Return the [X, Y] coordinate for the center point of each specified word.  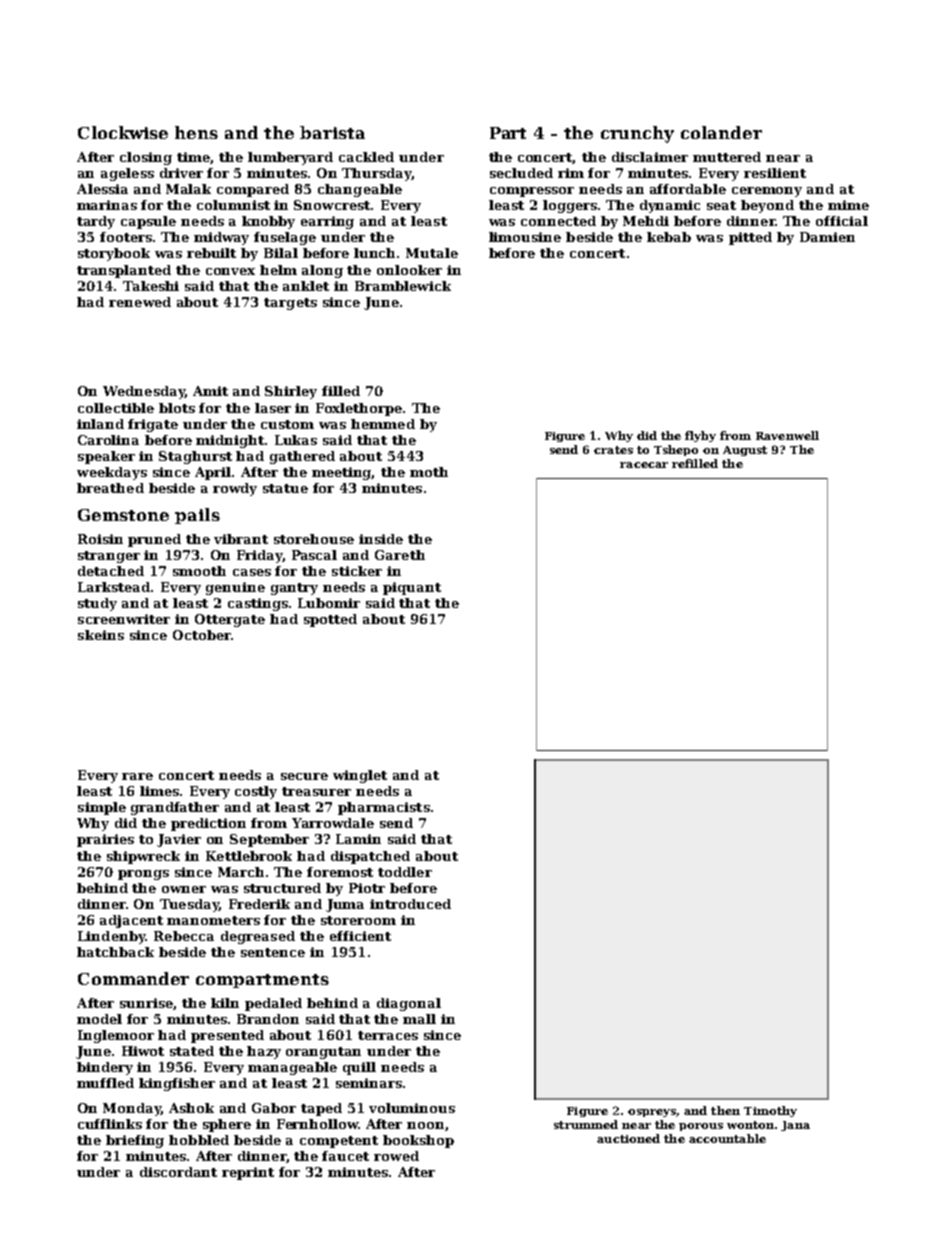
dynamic [670, 206]
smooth [199, 571]
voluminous [412, 1108]
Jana [795, 1126]
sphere [227, 1125]
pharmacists [384, 808]
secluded [521, 173]
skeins [101, 635]
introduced [410, 904]
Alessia [102, 189]
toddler [405, 872]
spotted [330, 620]
